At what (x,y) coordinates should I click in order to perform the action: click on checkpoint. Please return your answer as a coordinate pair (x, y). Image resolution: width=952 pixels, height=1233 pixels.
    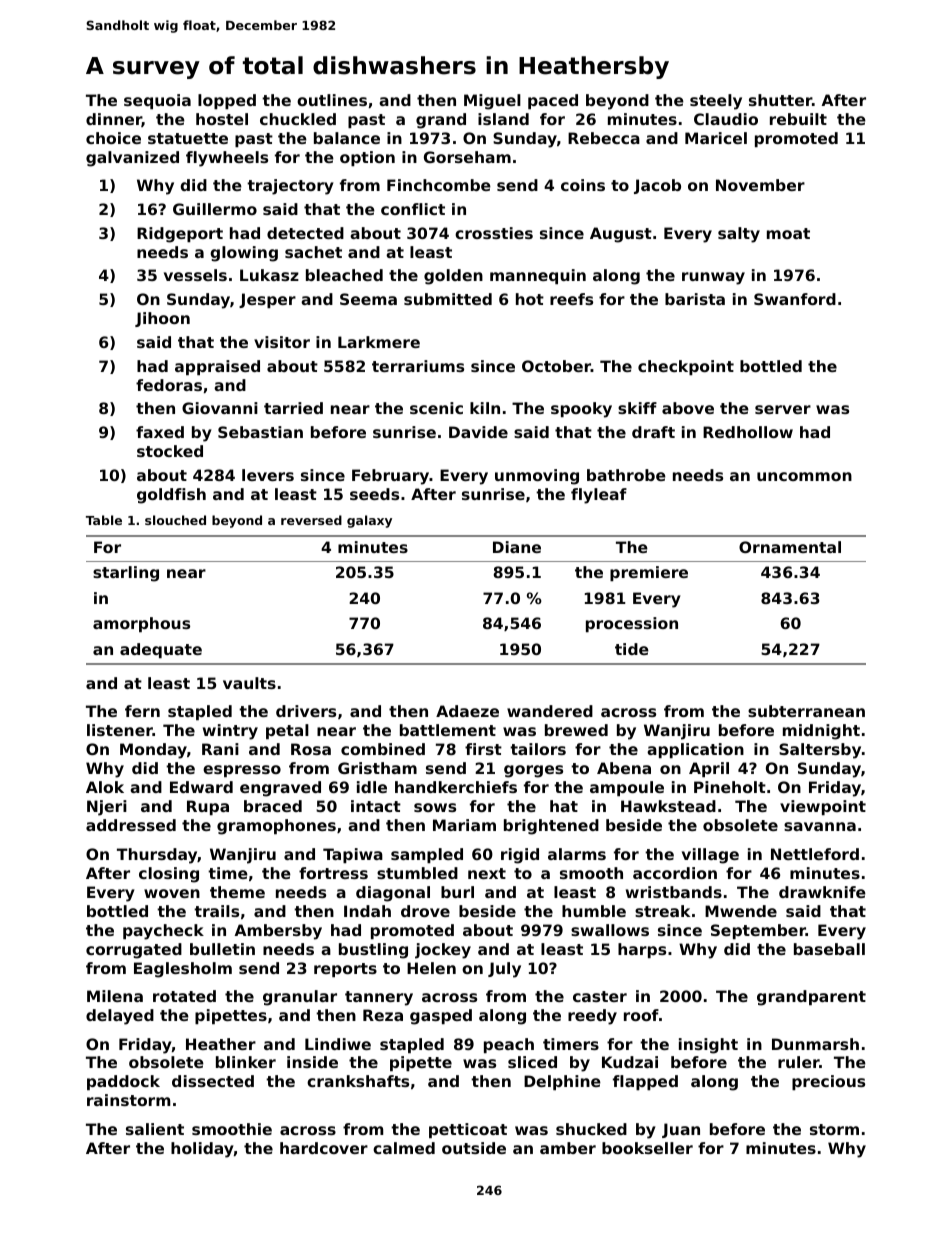
    Looking at the image, I should click on (686, 367).
